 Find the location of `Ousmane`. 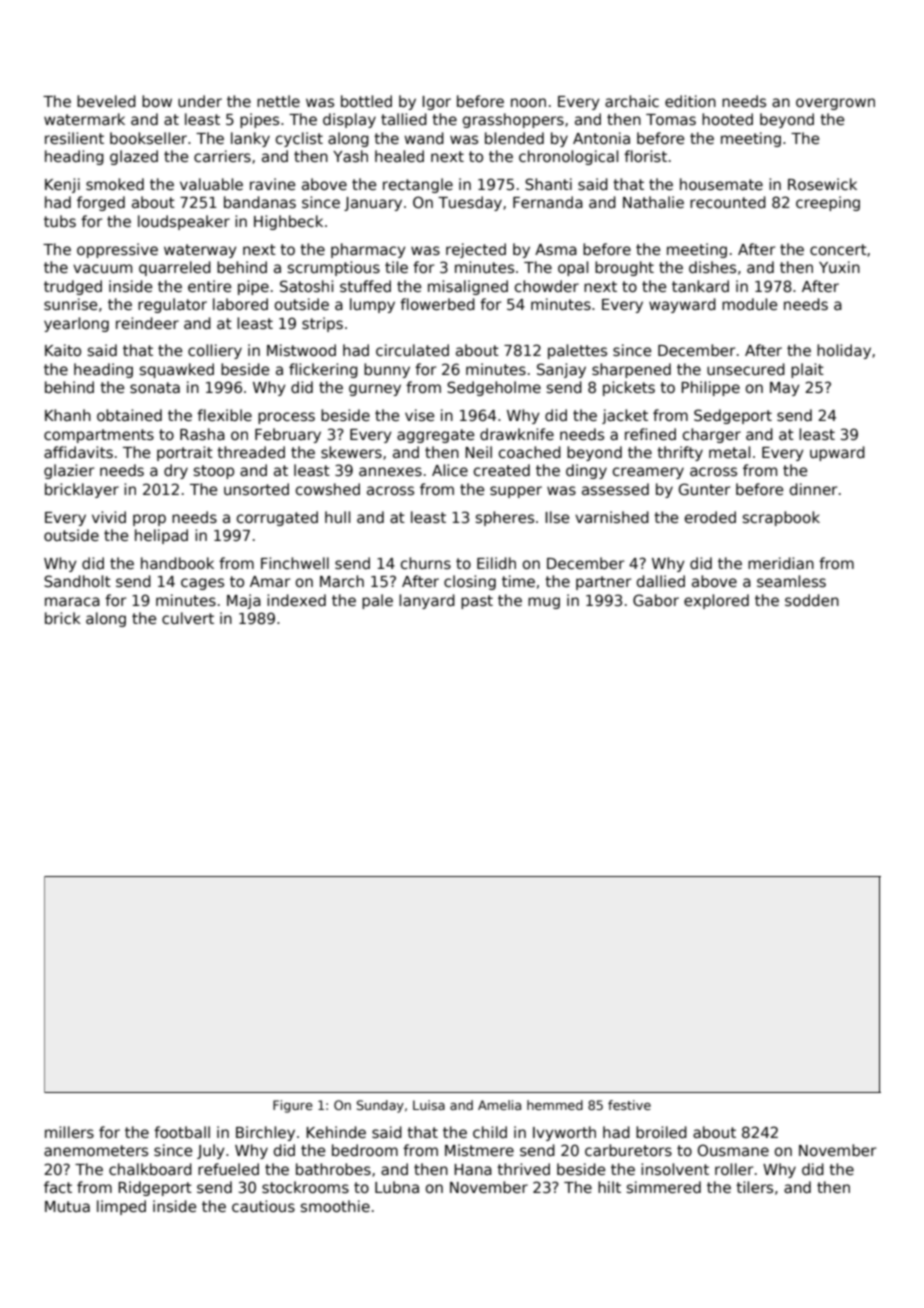

Ousmane is located at coordinates (733, 1150).
